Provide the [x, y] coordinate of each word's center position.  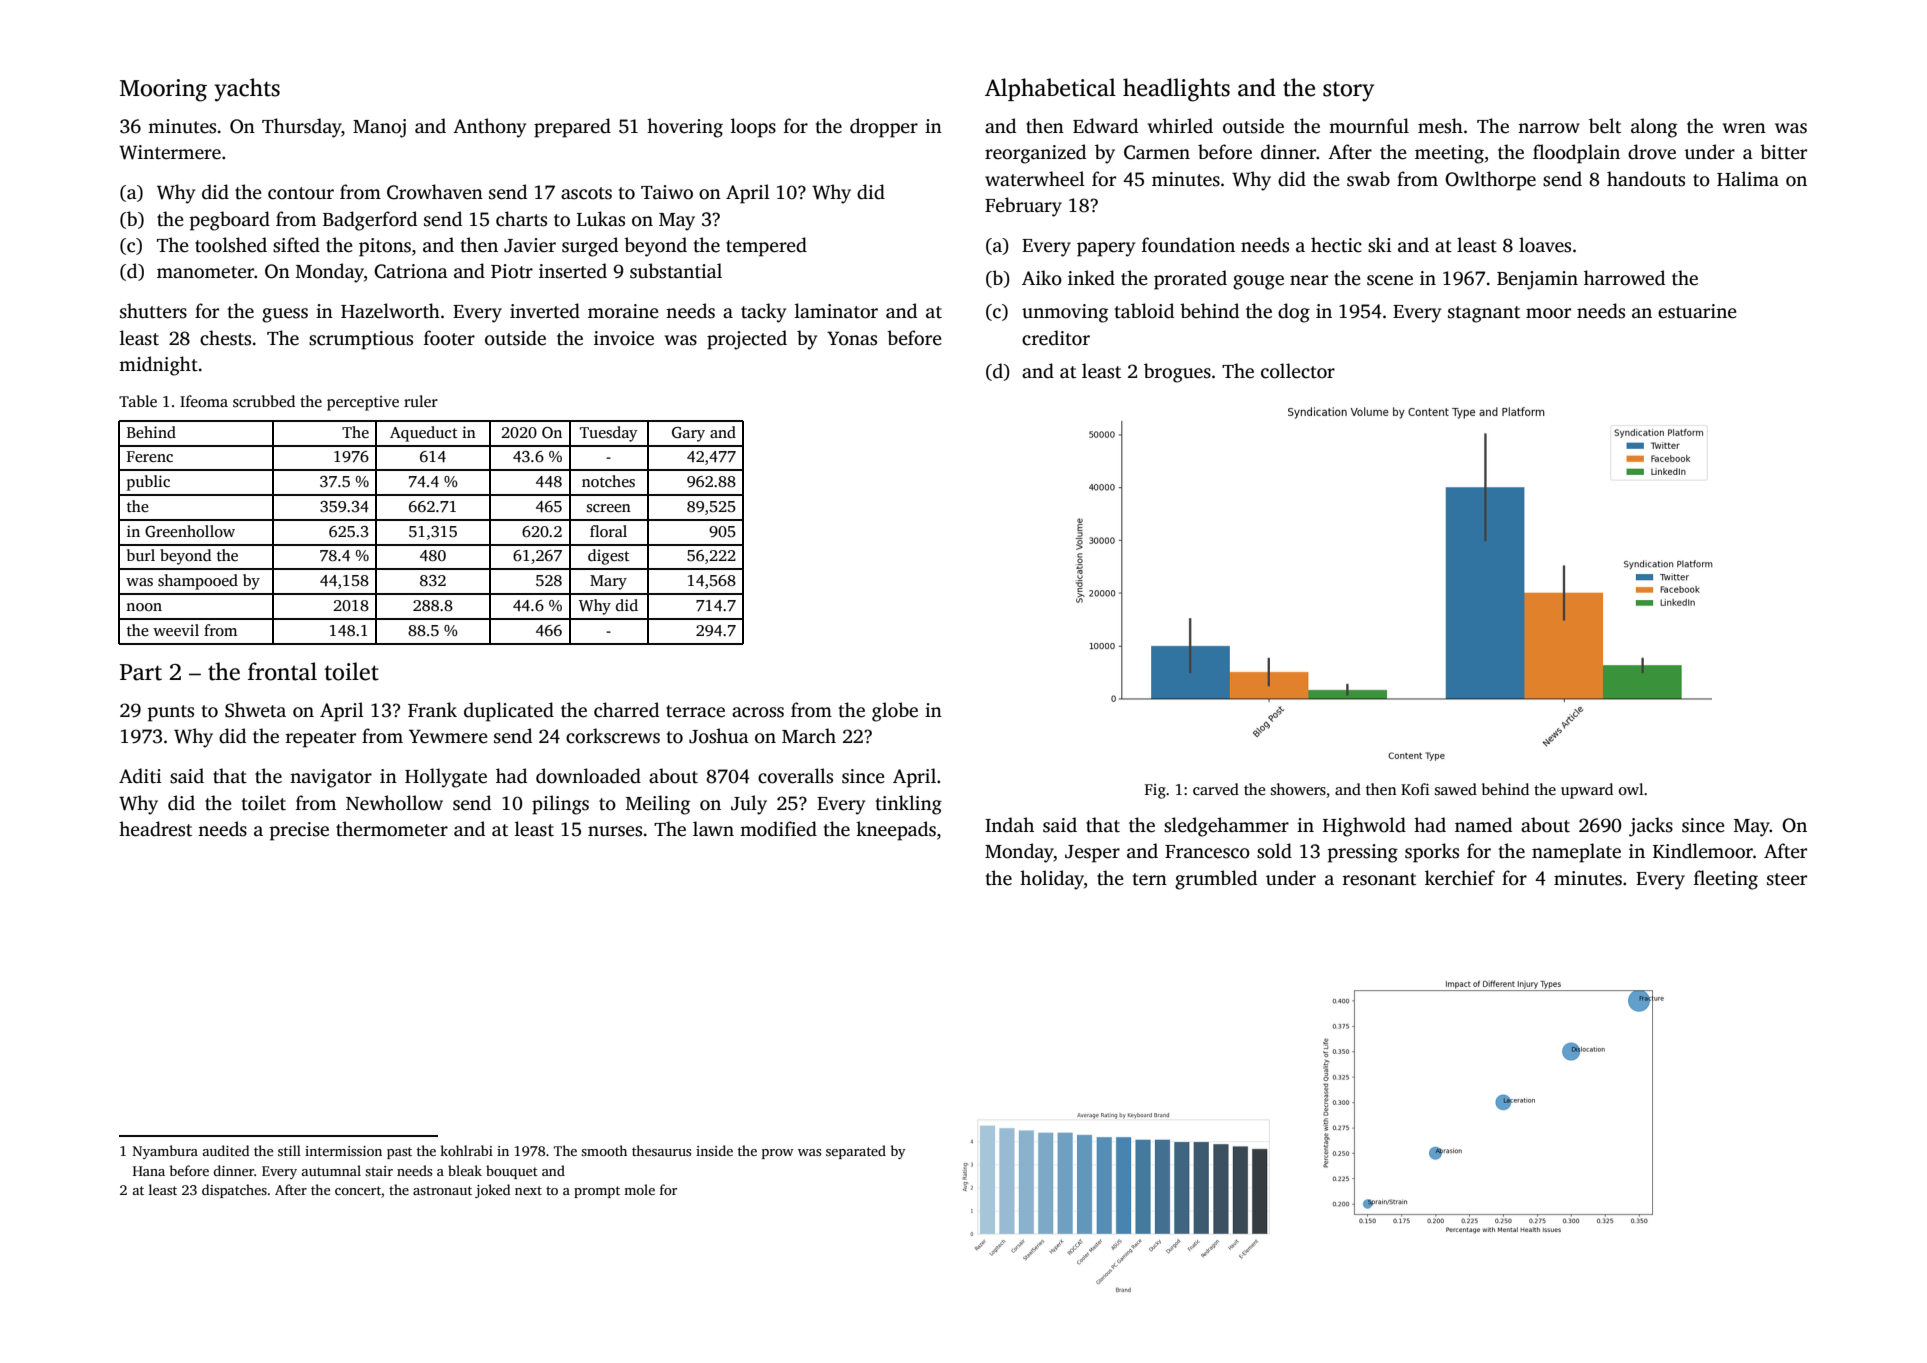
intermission [343, 1151]
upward [1587, 791]
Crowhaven [435, 192]
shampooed [198, 582]
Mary [608, 582]
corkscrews [613, 736]
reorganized [1035, 154]
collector [1298, 371]
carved [1216, 789]
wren [1744, 128]
